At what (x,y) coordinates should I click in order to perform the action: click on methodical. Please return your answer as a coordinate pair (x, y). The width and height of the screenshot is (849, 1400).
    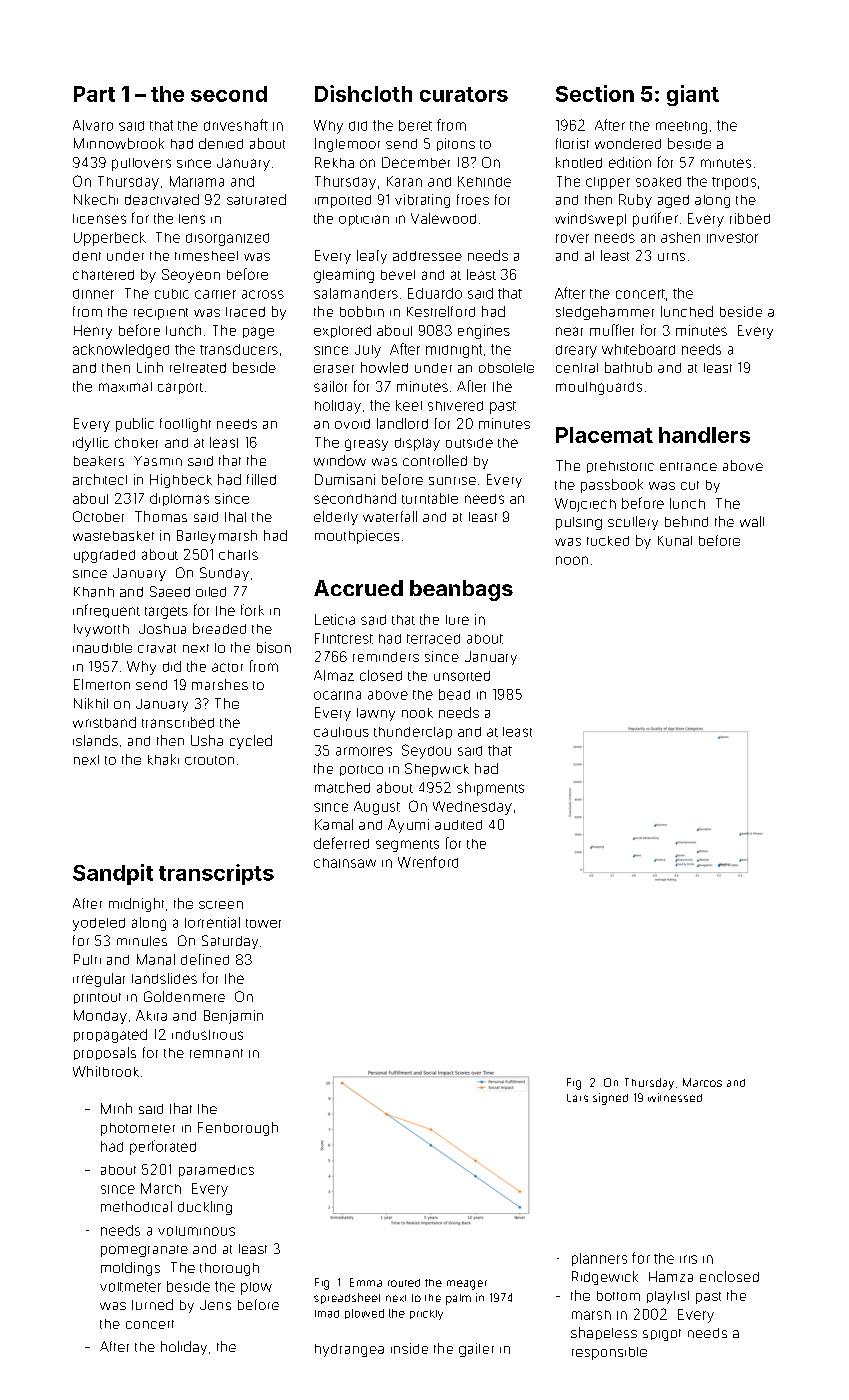
    Looking at the image, I should click on (136, 1206).
